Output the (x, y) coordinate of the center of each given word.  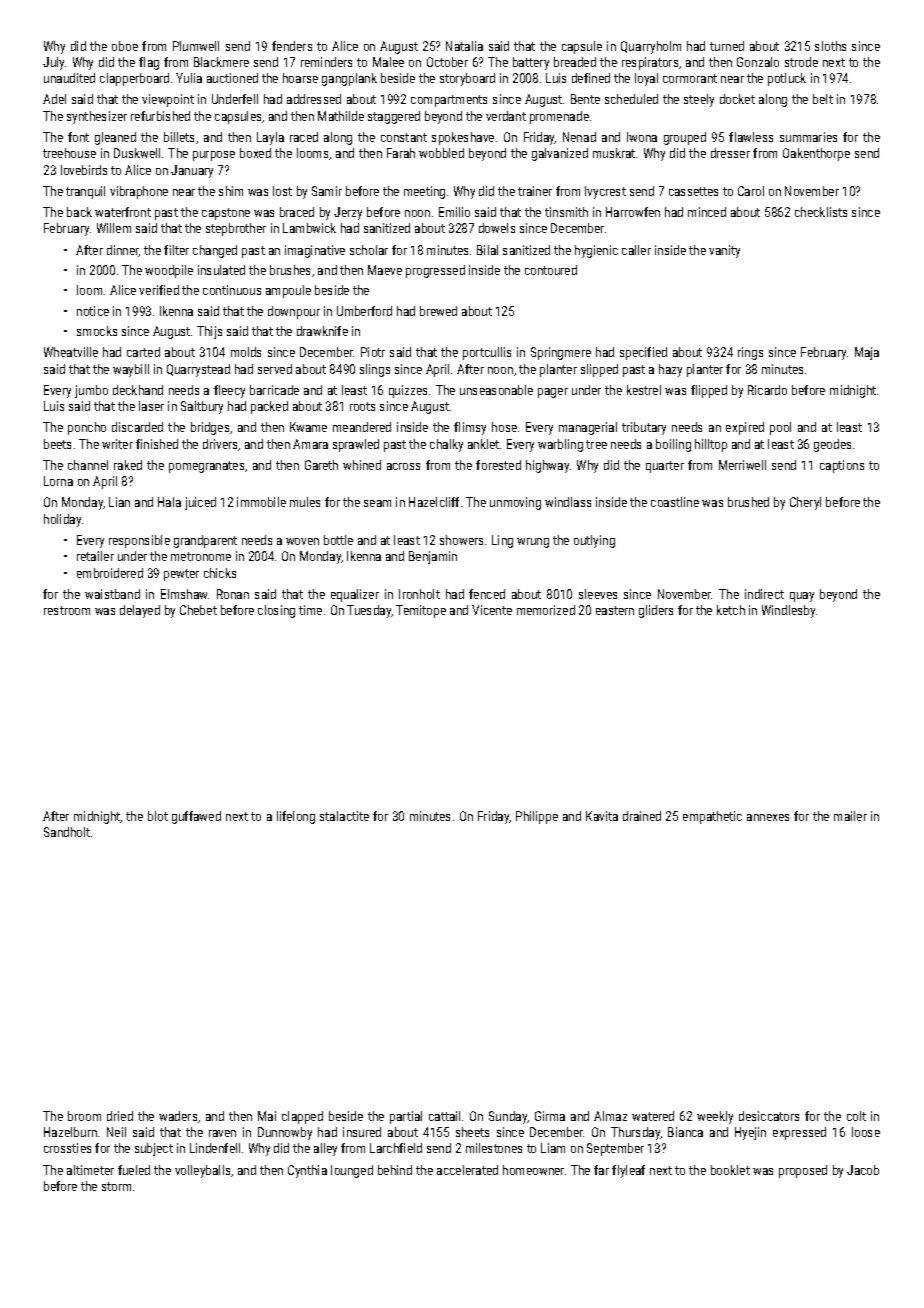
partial (406, 1117)
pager (553, 393)
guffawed (196, 817)
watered (653, 1116)
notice (93, 311)
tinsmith (566, 212)
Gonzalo (758, 62)
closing (276, 611)
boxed (255, 153)
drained (642, 816)
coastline (675, 502)
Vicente (492, 610)
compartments (449, 101)
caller (636, 250)
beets (57, 444)
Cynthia (307, 1171)
